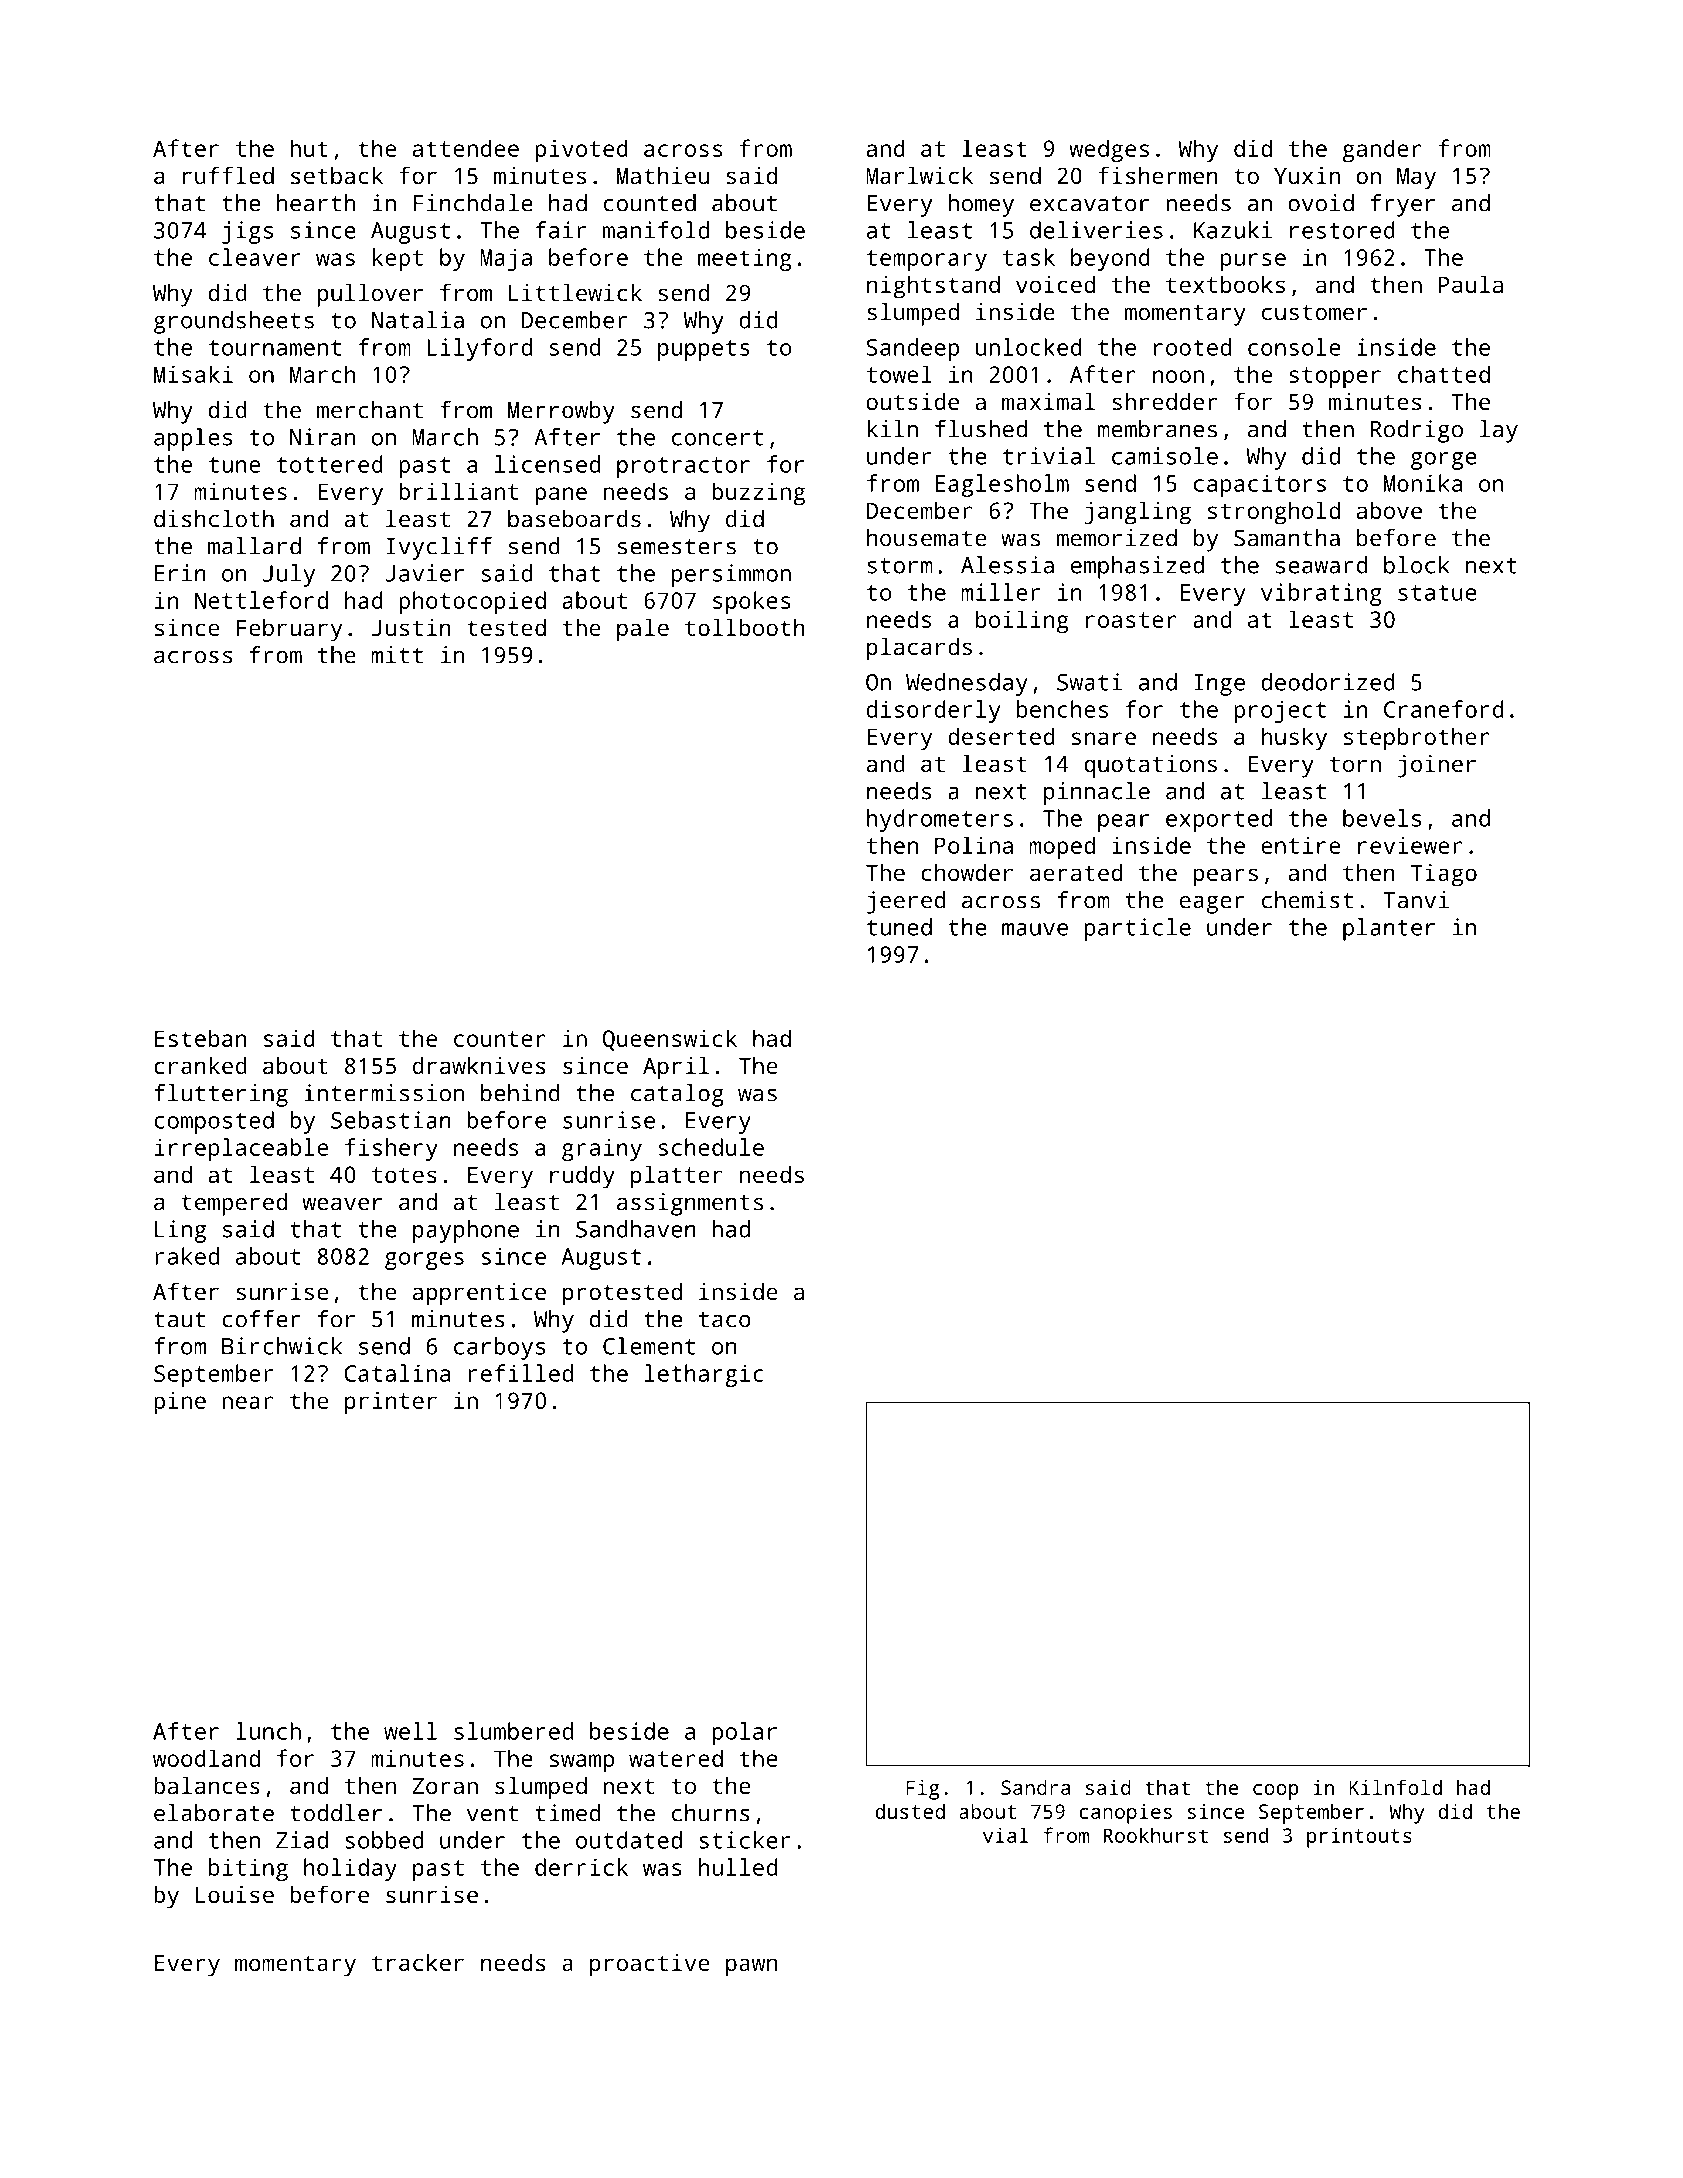 Image resolution: width=1683 pixels, height=2178 pixels. I want to click on pullover, so click(370, 295).
